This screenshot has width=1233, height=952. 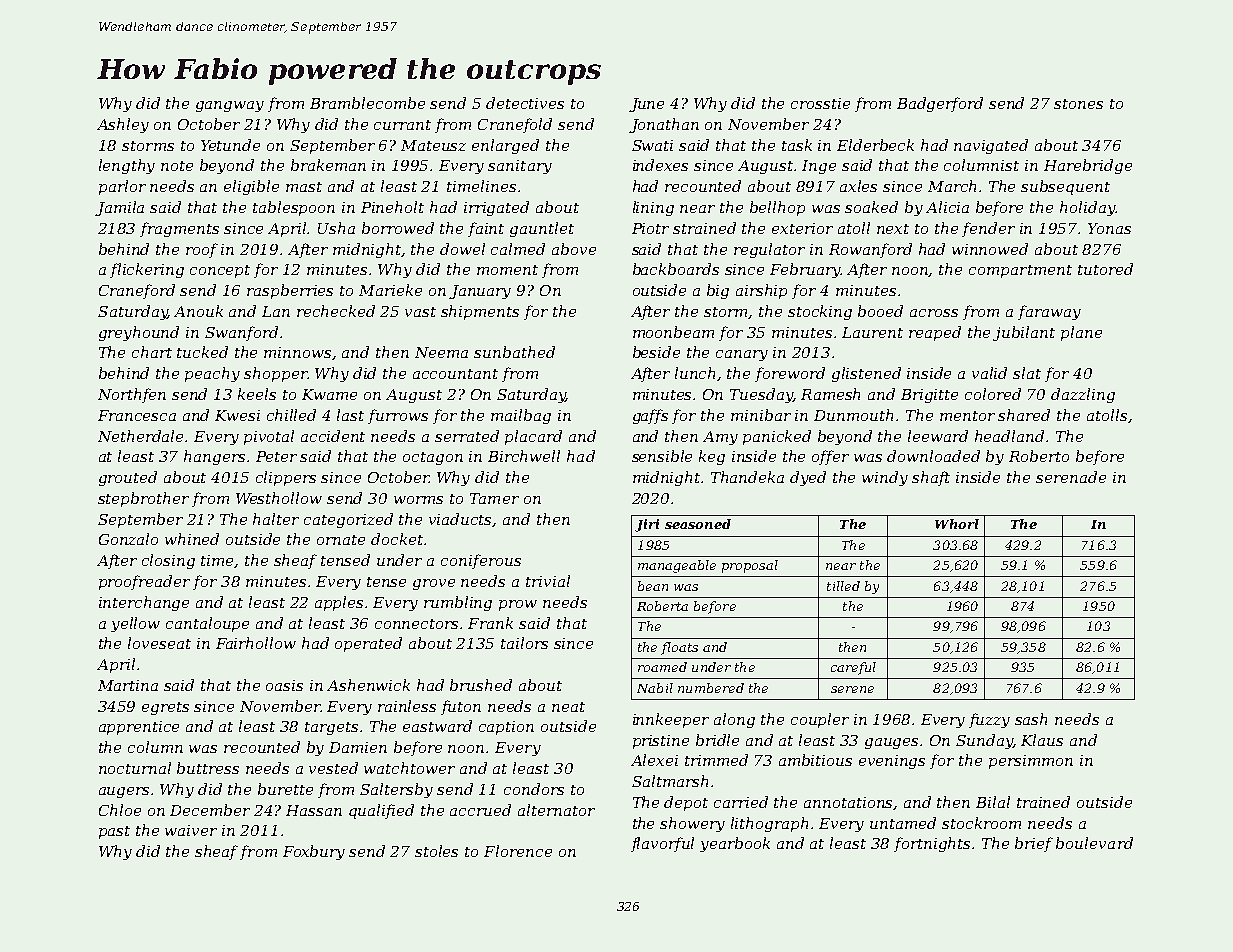 I want to click on Martina, so click(x=128, y=685).
